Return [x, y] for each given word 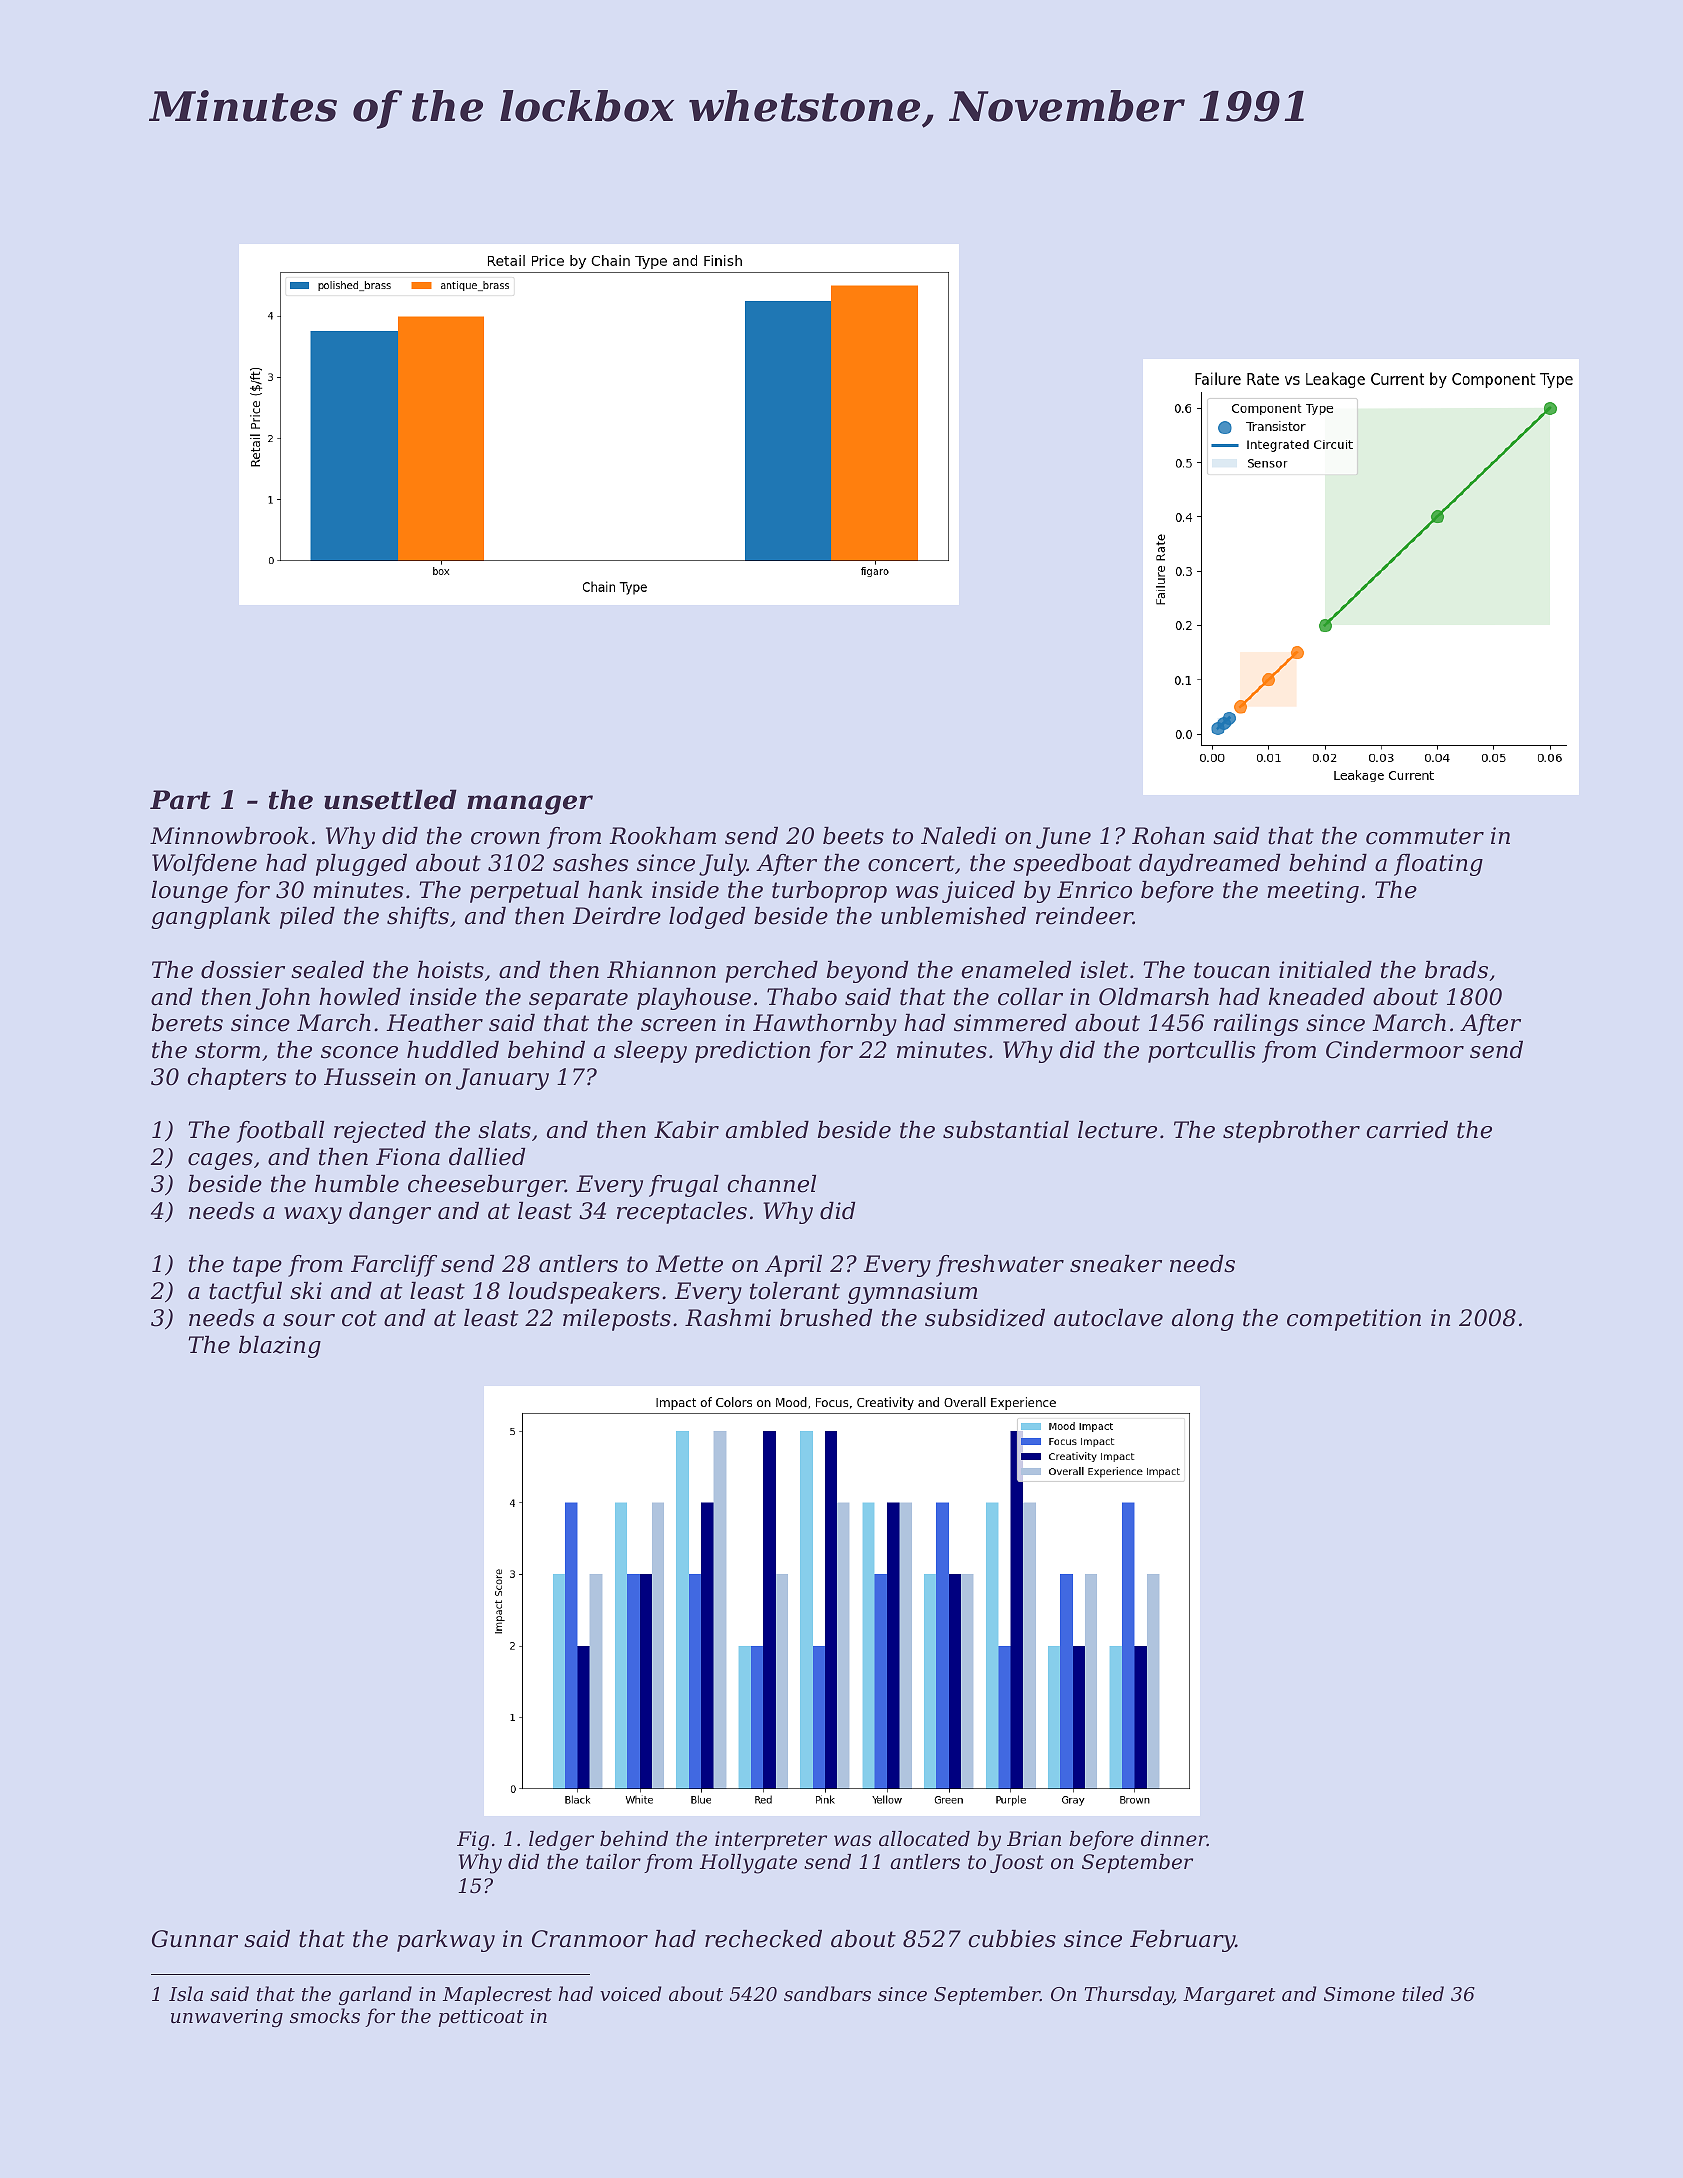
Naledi [958, 836]
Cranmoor [590, 1939]
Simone [1359, 1994]
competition [1354, 1320]
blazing [280, 1347]
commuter [1425, 836]
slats [504, 1130]
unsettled [390, 799]
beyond [867, 972]
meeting [1313, 892]
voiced [630, 1993]
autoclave [1108, 1318]
